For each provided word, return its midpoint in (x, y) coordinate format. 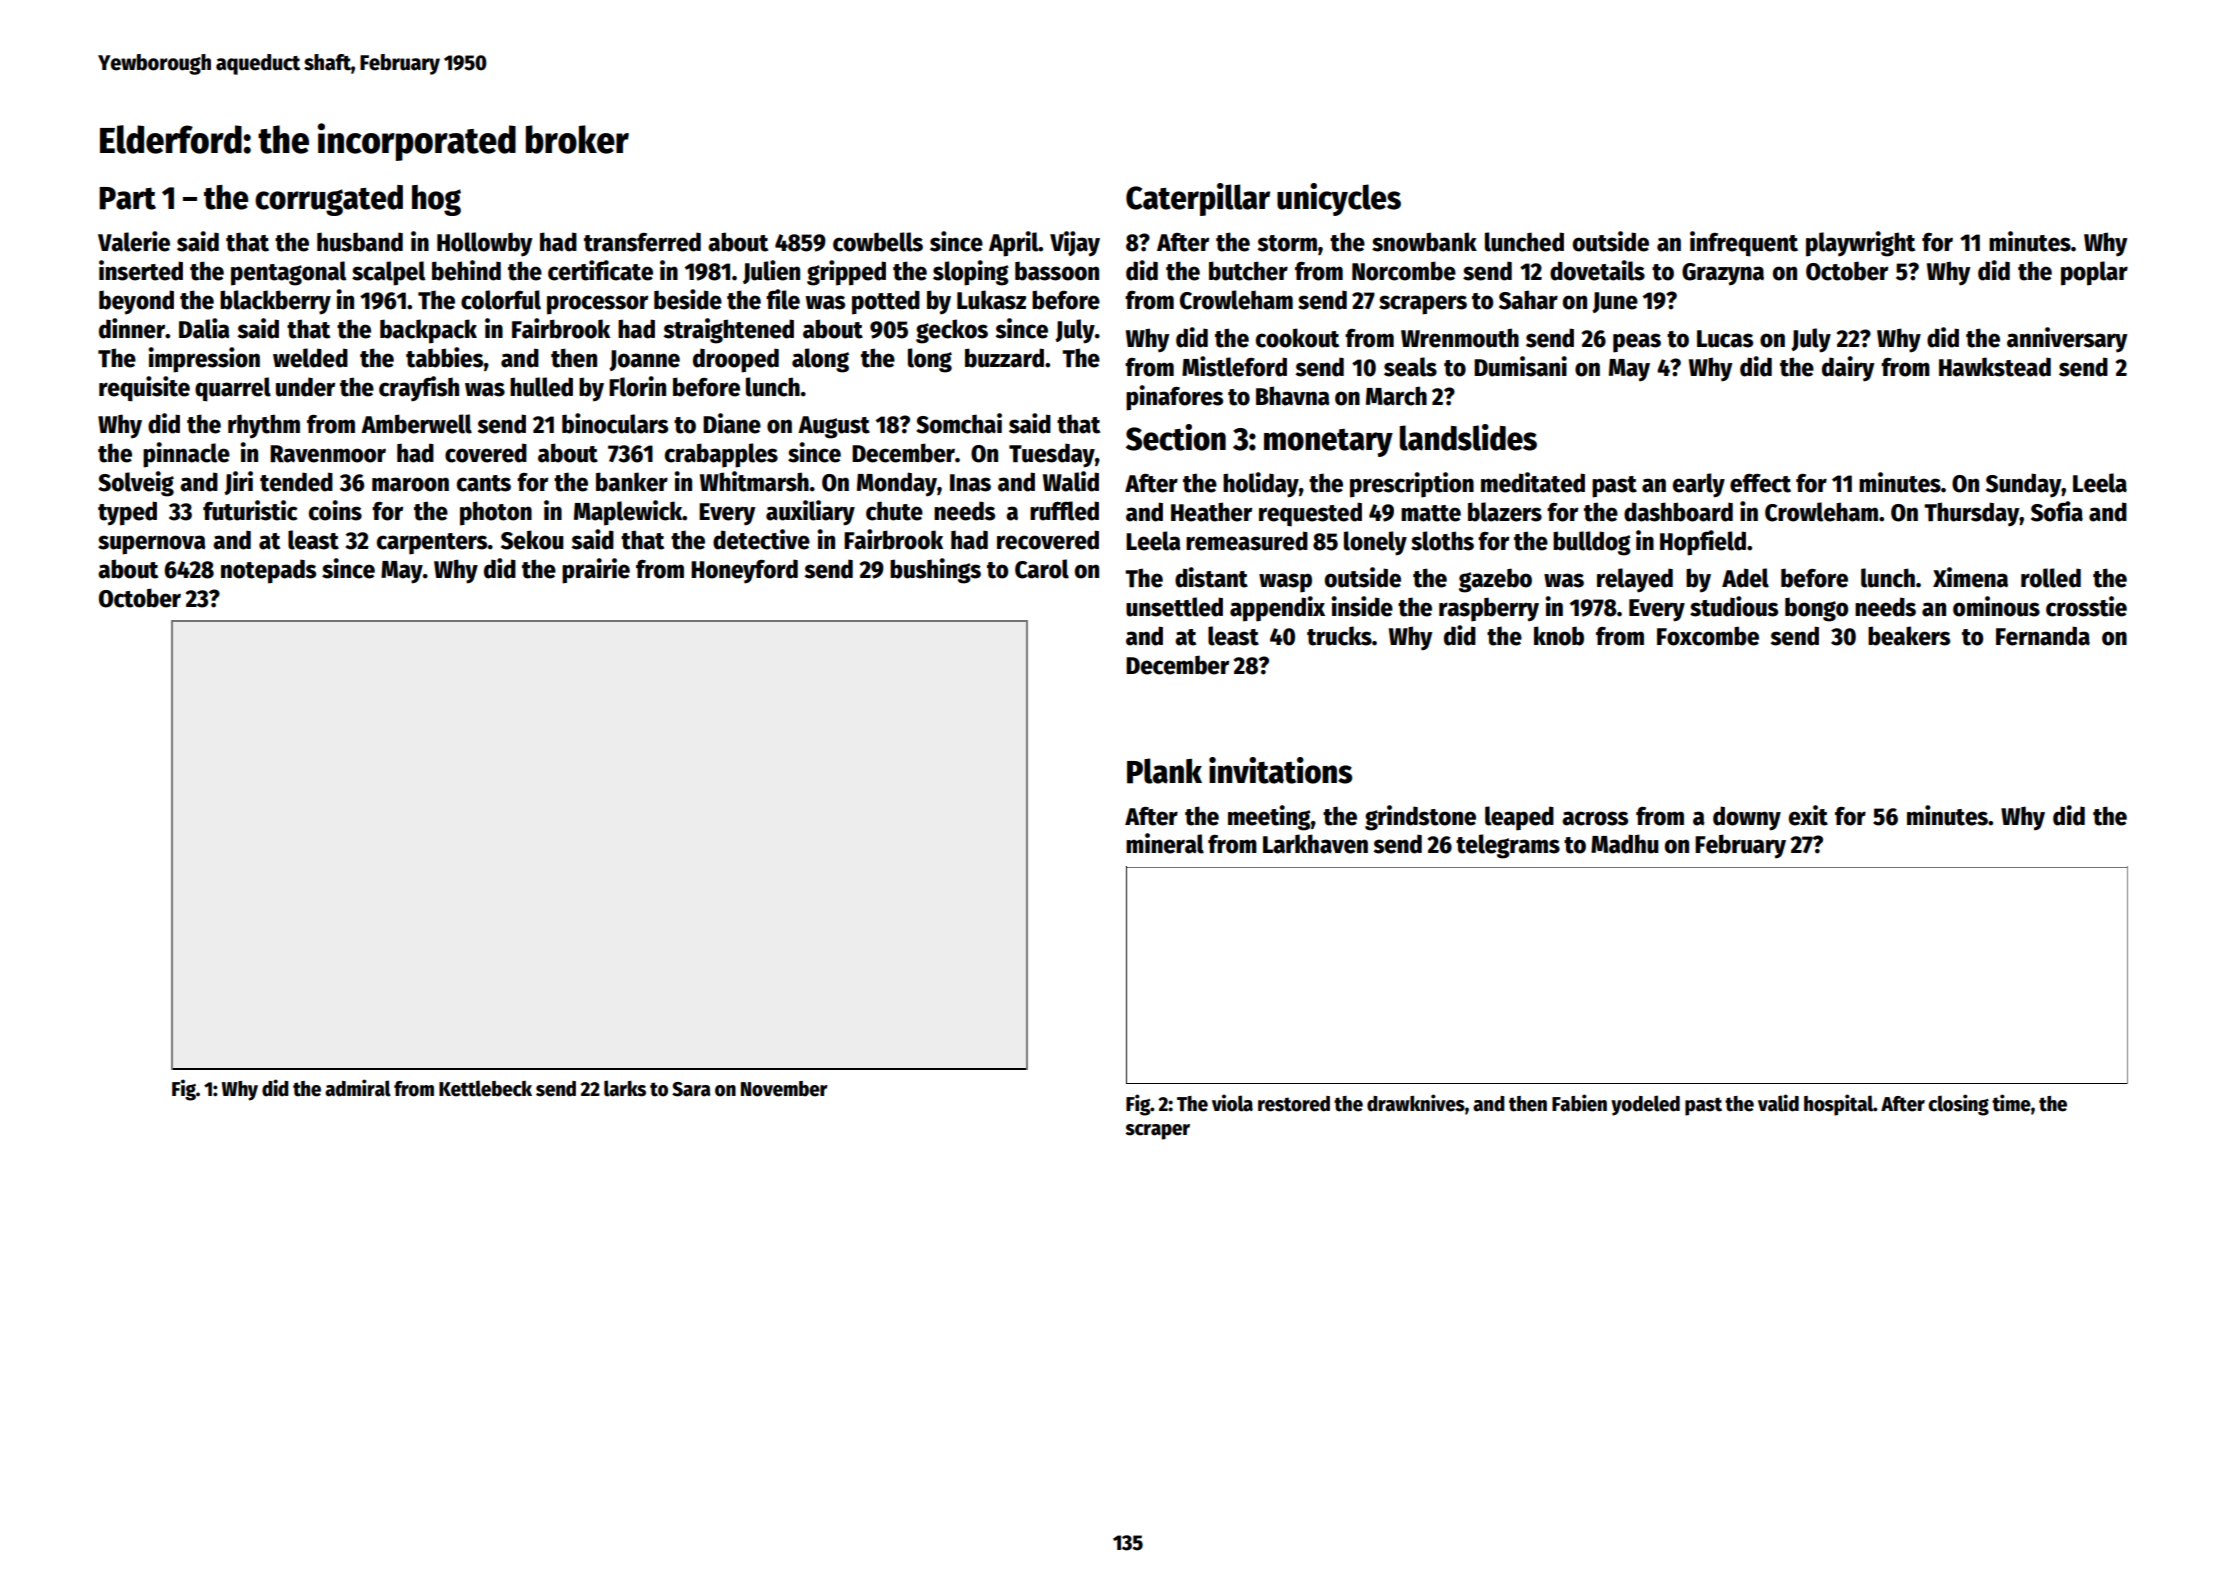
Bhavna (1293, 396)
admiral (358, 1088)
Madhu (1625, 844)
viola (1232, 1103)
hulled (541, 387)
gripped (846, 273)
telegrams (1508, 846)
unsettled (1174, 607)
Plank (1164, 771)
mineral (1165, 843)
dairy (1848, 369)
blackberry (275, 302)
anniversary (2067, 340)
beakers (1909, 636)
